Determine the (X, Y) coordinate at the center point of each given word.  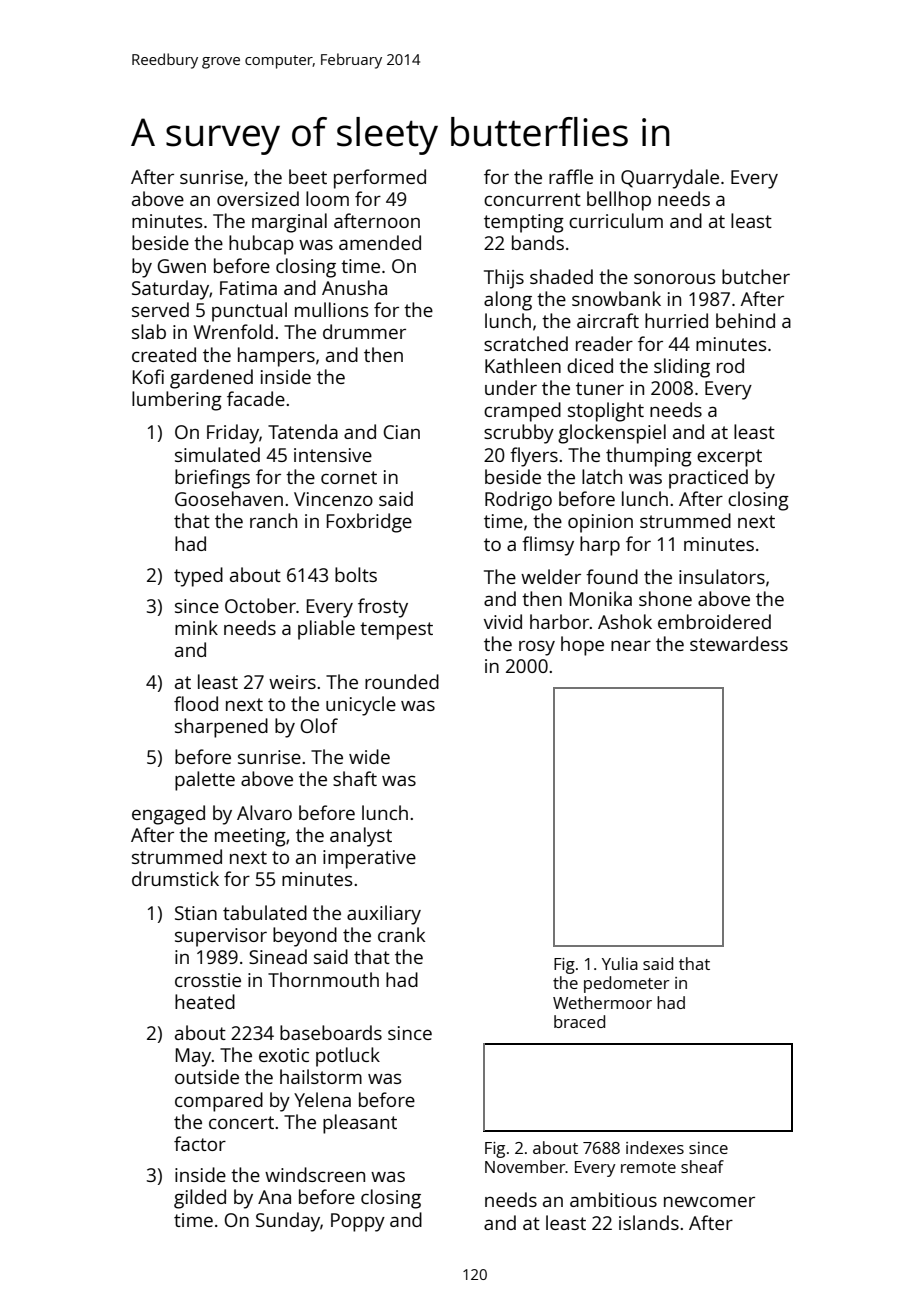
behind (745, 320)
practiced (708, 479)
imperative (369, 859)
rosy (537, 648)
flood (196, 703)
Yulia (620, 963)
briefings (212, 479)
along (508, 301)
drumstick (175, 878)
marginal (289, 223)
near (631, 645)
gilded (200, 1199)
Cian (401, 432)
